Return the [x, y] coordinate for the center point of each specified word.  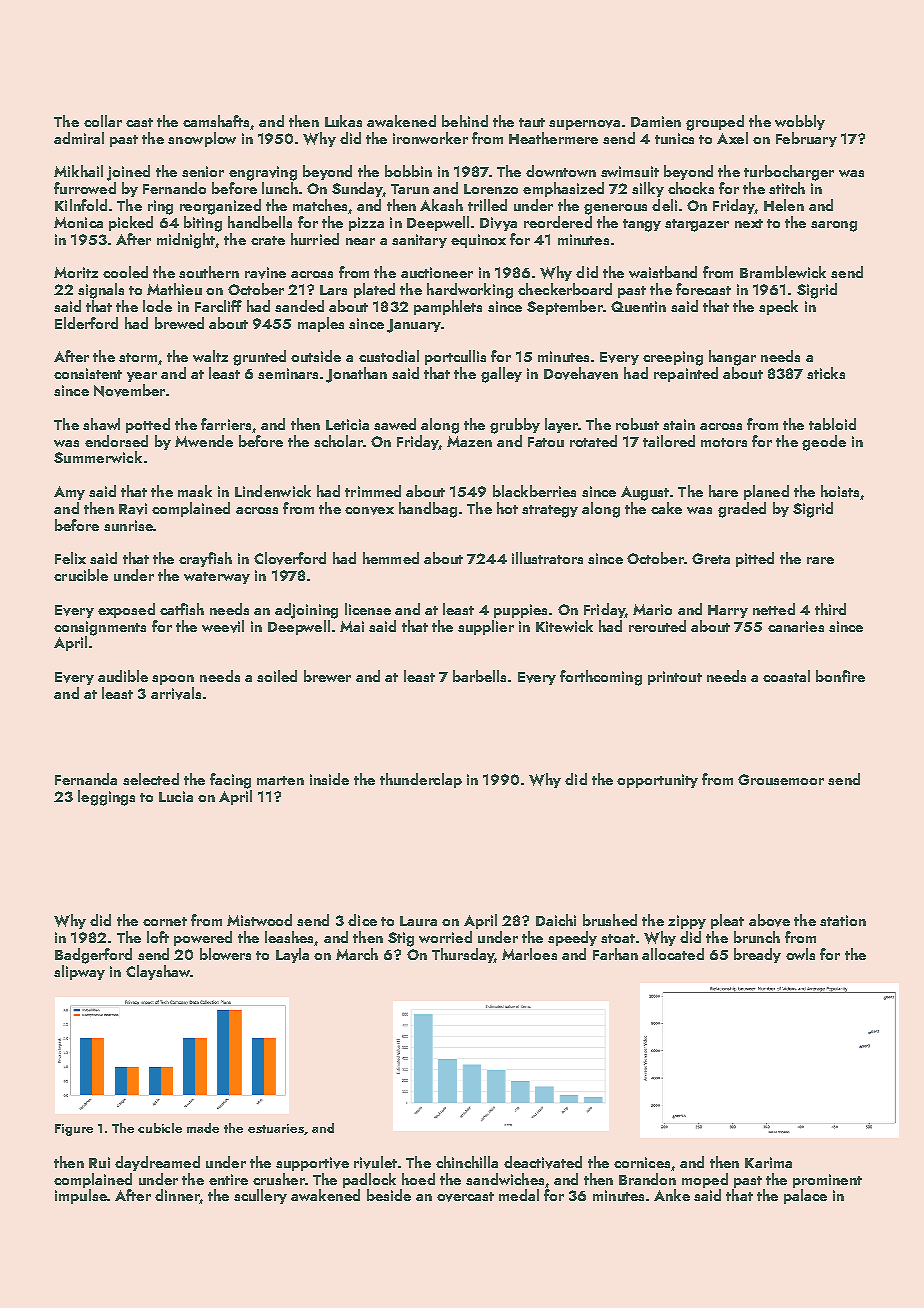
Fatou [546, 442]
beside [389, 1195]
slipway [79, 972]
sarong [834, 226]
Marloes [529, 954]
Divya [498, 224]
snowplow [202, 139]
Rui [99, 1162]
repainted [686, 374]
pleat [727, 921]
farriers [226, 424]
